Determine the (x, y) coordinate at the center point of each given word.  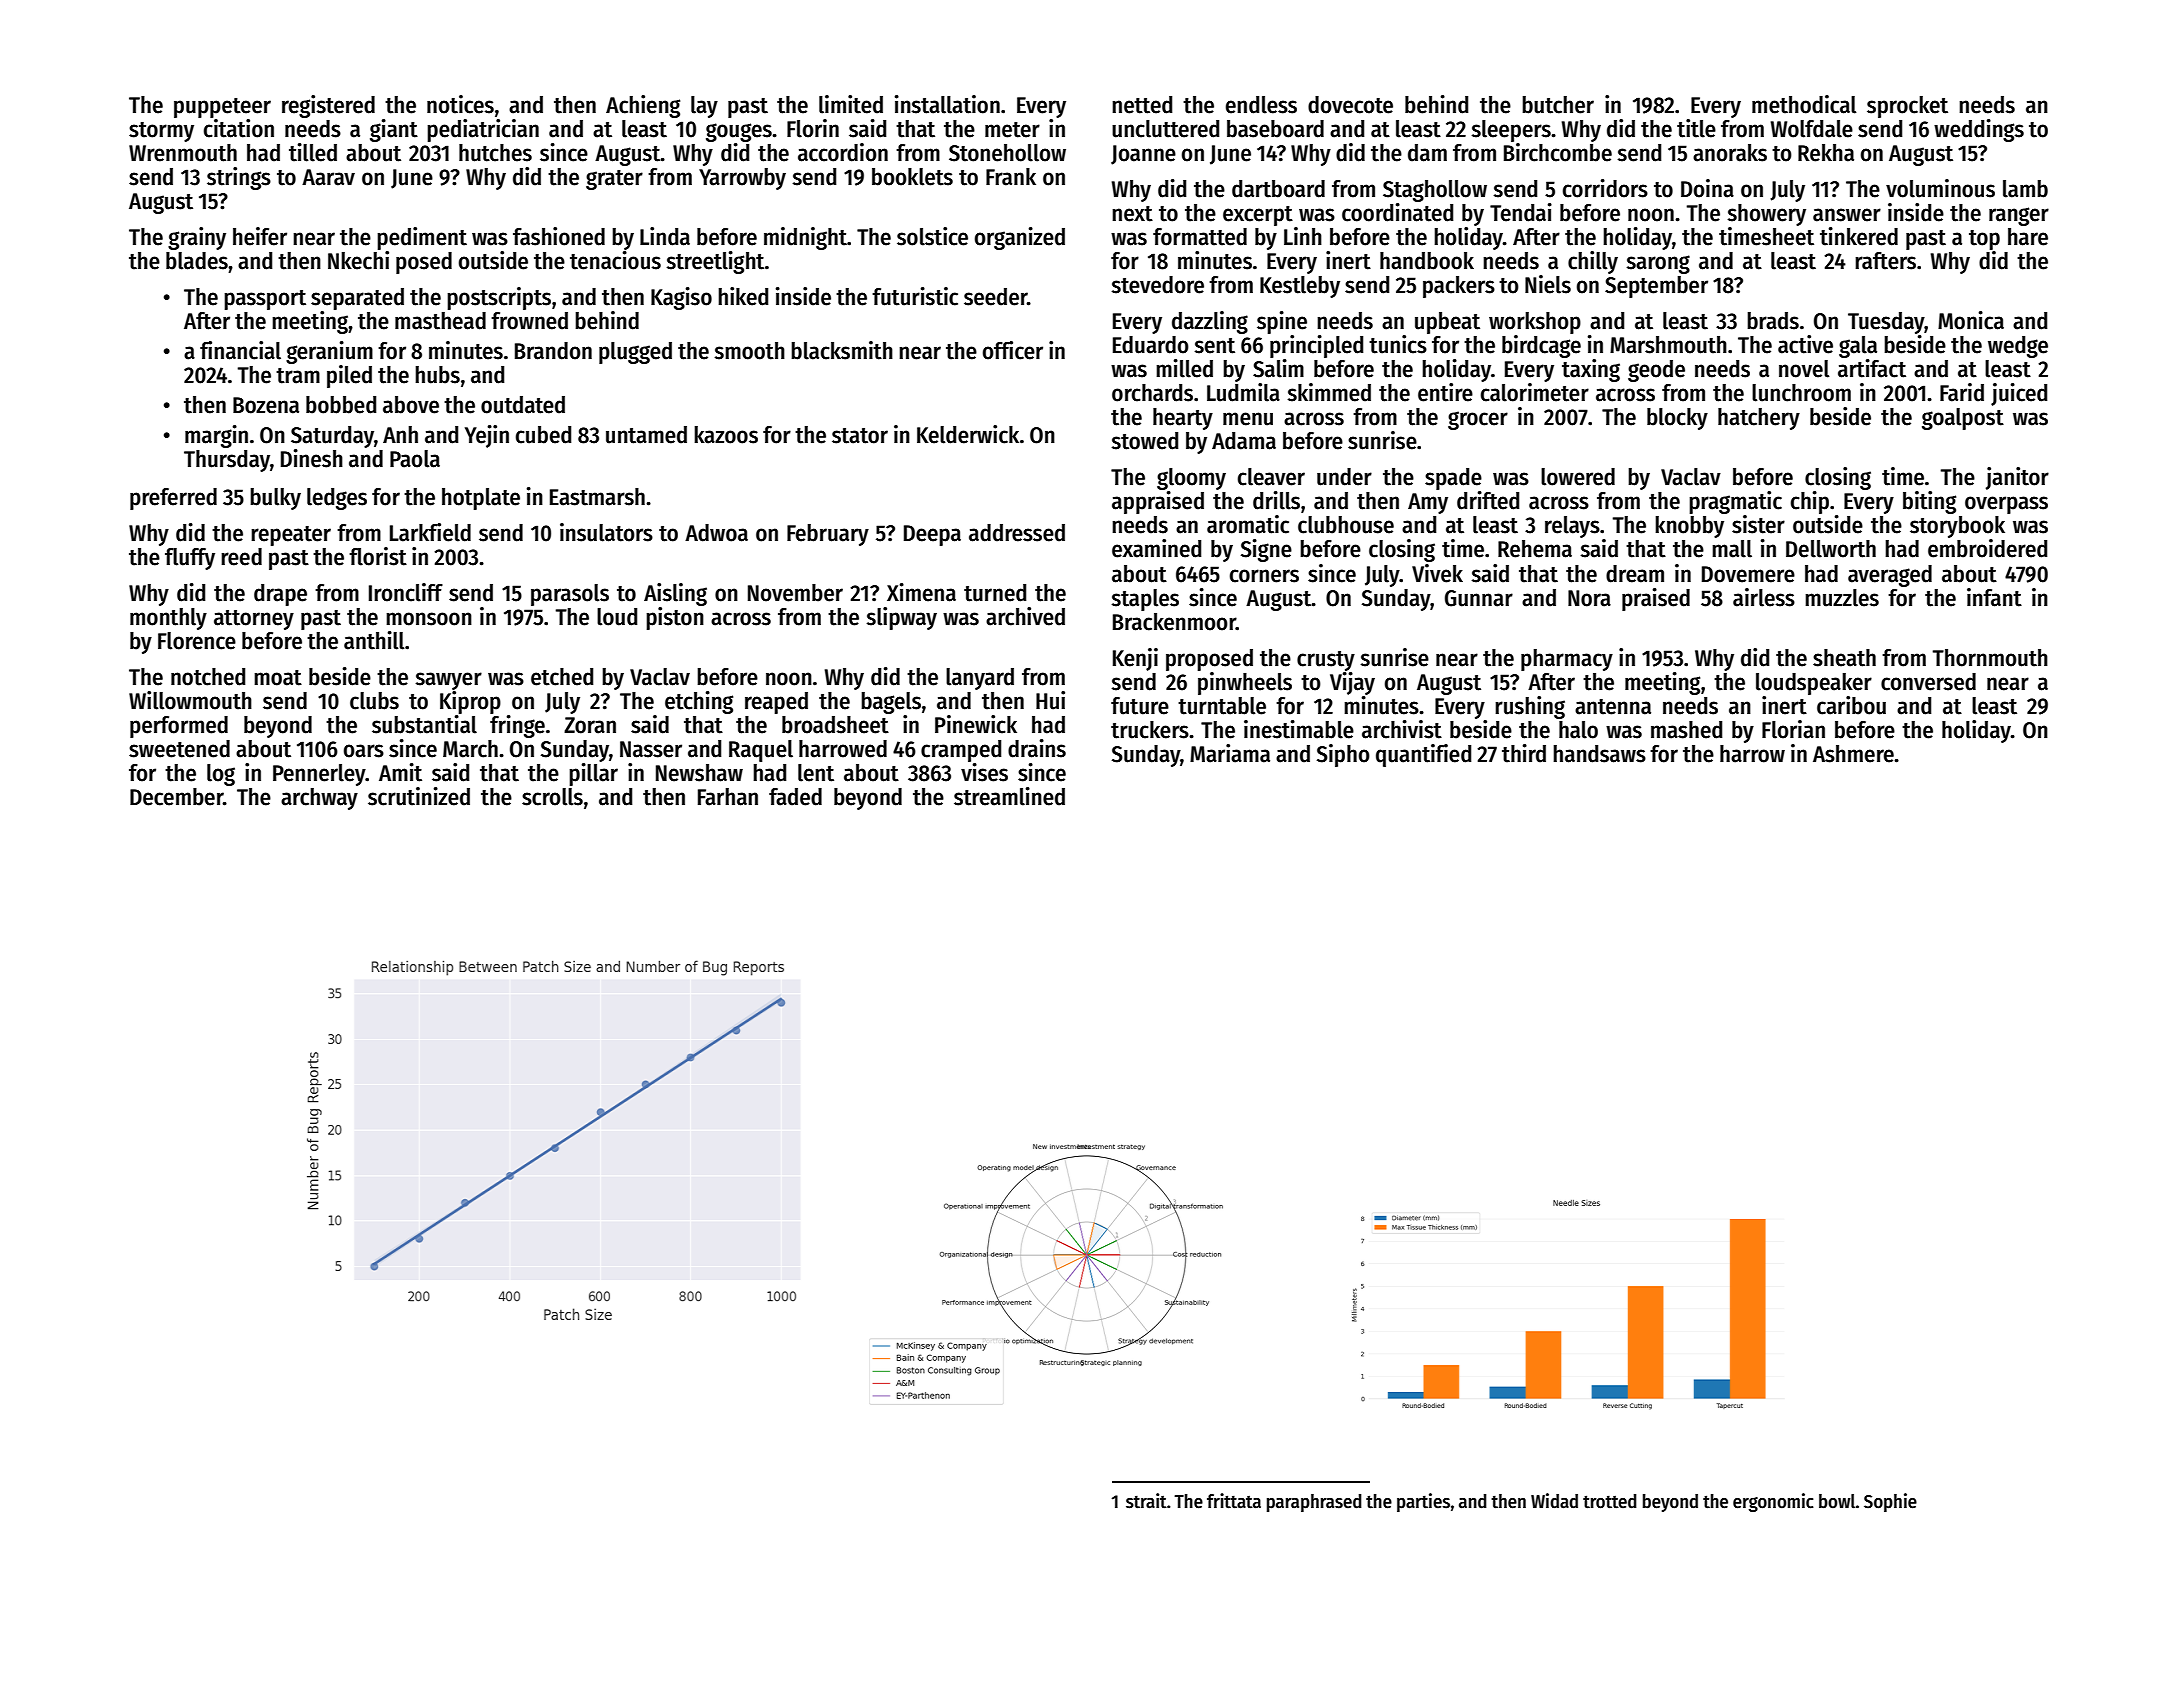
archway (319, 799)
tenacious (615, 260)
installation (947, 104)
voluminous (1940, 188)
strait (1146, 1501)
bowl (1837, 1501)
